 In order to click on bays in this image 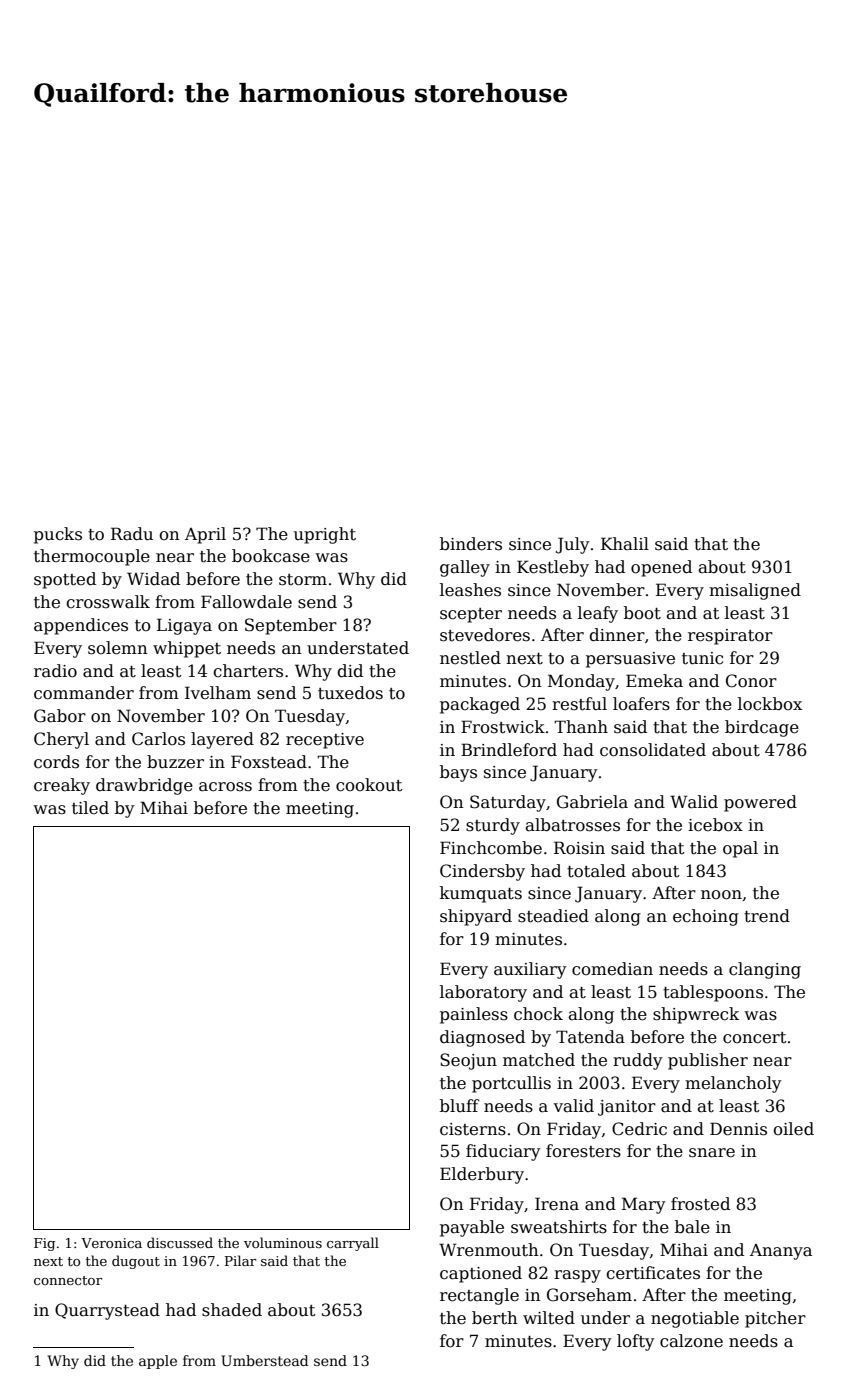, I will do `click(458, 773)`.
